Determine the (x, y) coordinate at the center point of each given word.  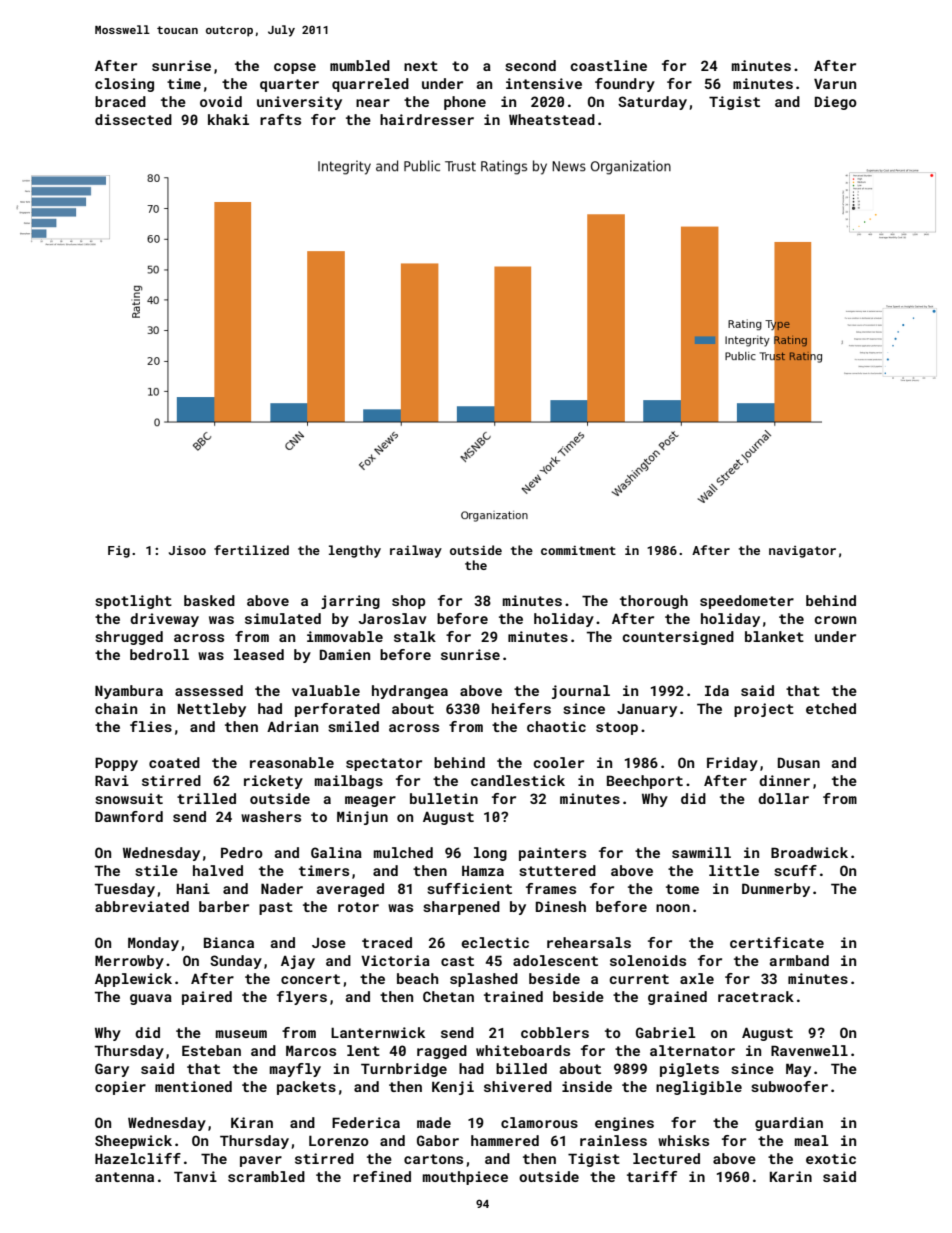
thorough (654, 602)
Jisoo (187, 550)
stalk (415, 636)
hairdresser (427, 119)
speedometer (747, 602)
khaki (228, 119)
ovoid (221, 101)
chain (116, 708)
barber (224, 906)
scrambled (266, 1176)
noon (673, 908)
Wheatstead (552, 119)
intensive (544, 83)
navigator (802, 552)
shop (408, 602)
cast (457, 961)
